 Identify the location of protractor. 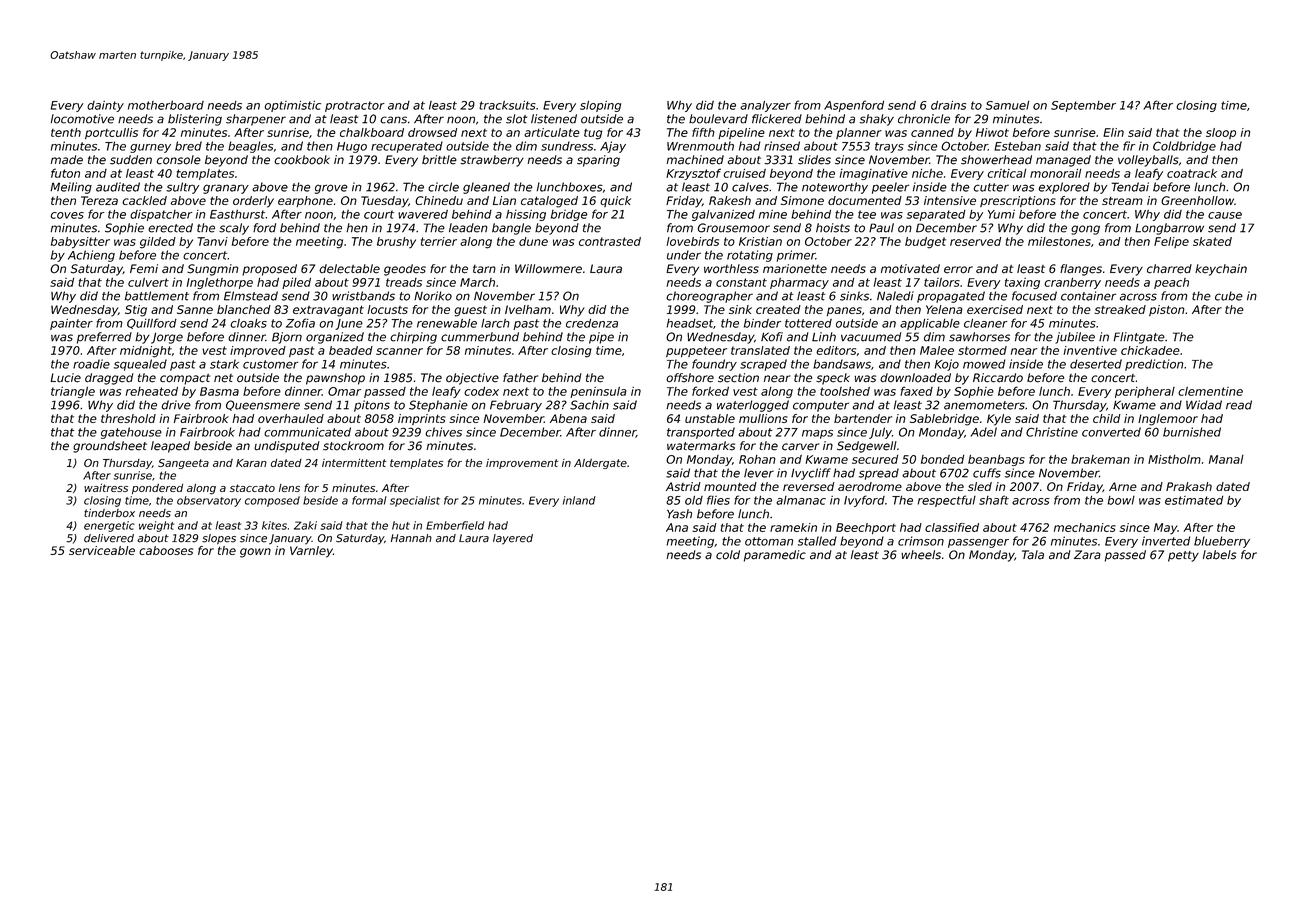
(355, 106).
